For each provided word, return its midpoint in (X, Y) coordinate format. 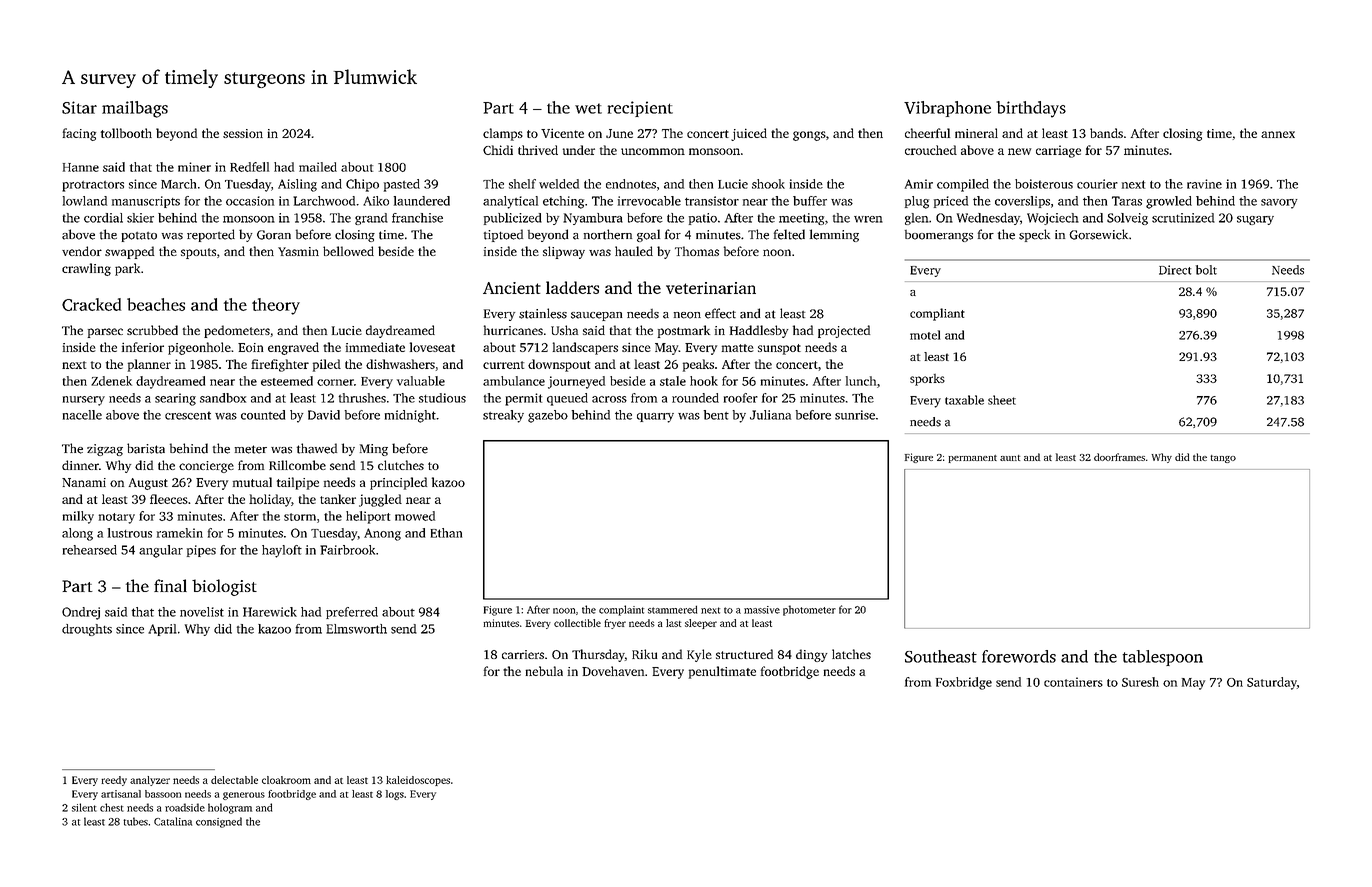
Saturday (1272, 683)
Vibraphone (947, 109)
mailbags (135, 109)
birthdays (1031, 109)
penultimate (722, 672)
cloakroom (286, 780)
